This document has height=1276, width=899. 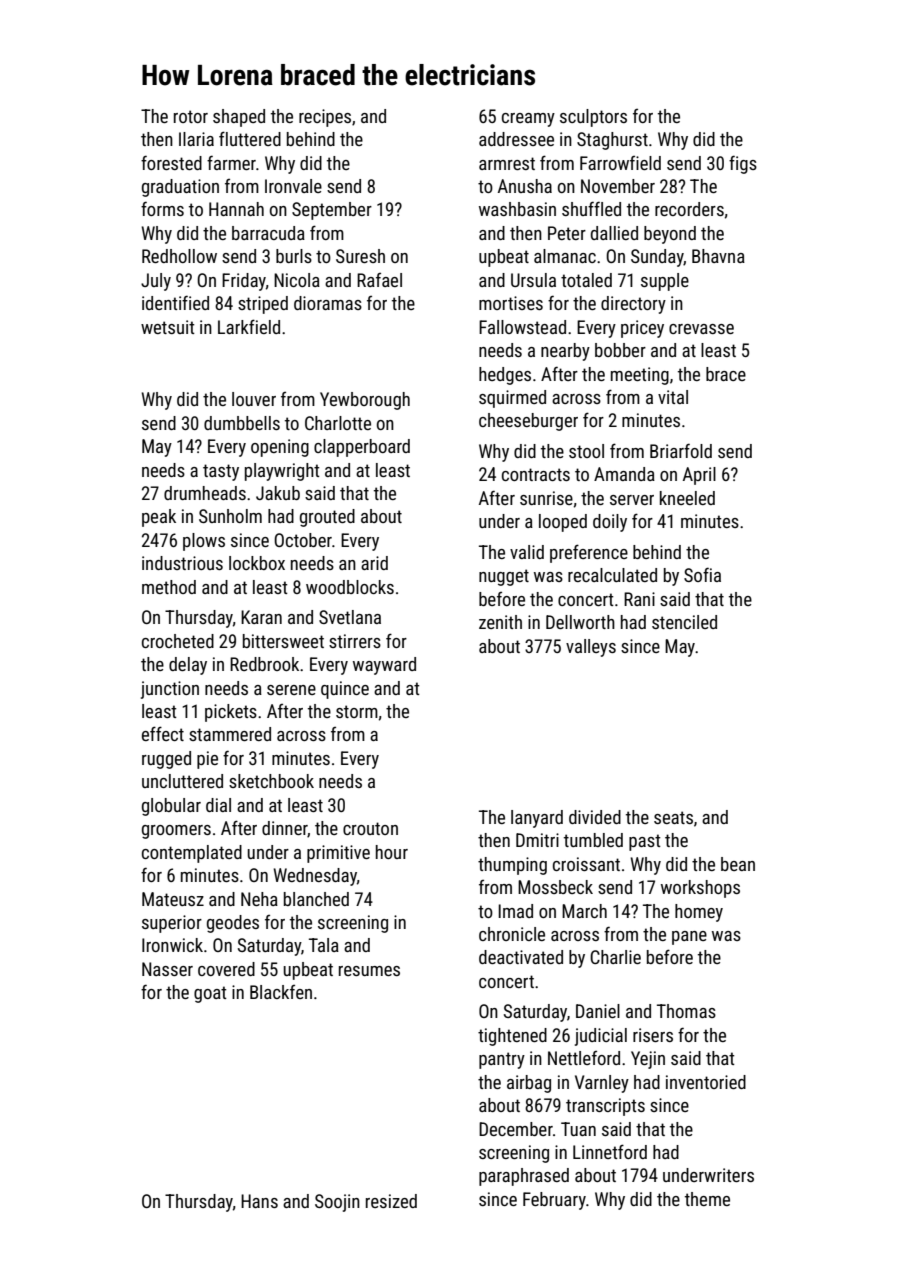 What do you see at coordinates (159, 518) in the document?
I see `peak` at bounding box center [159, 518].
